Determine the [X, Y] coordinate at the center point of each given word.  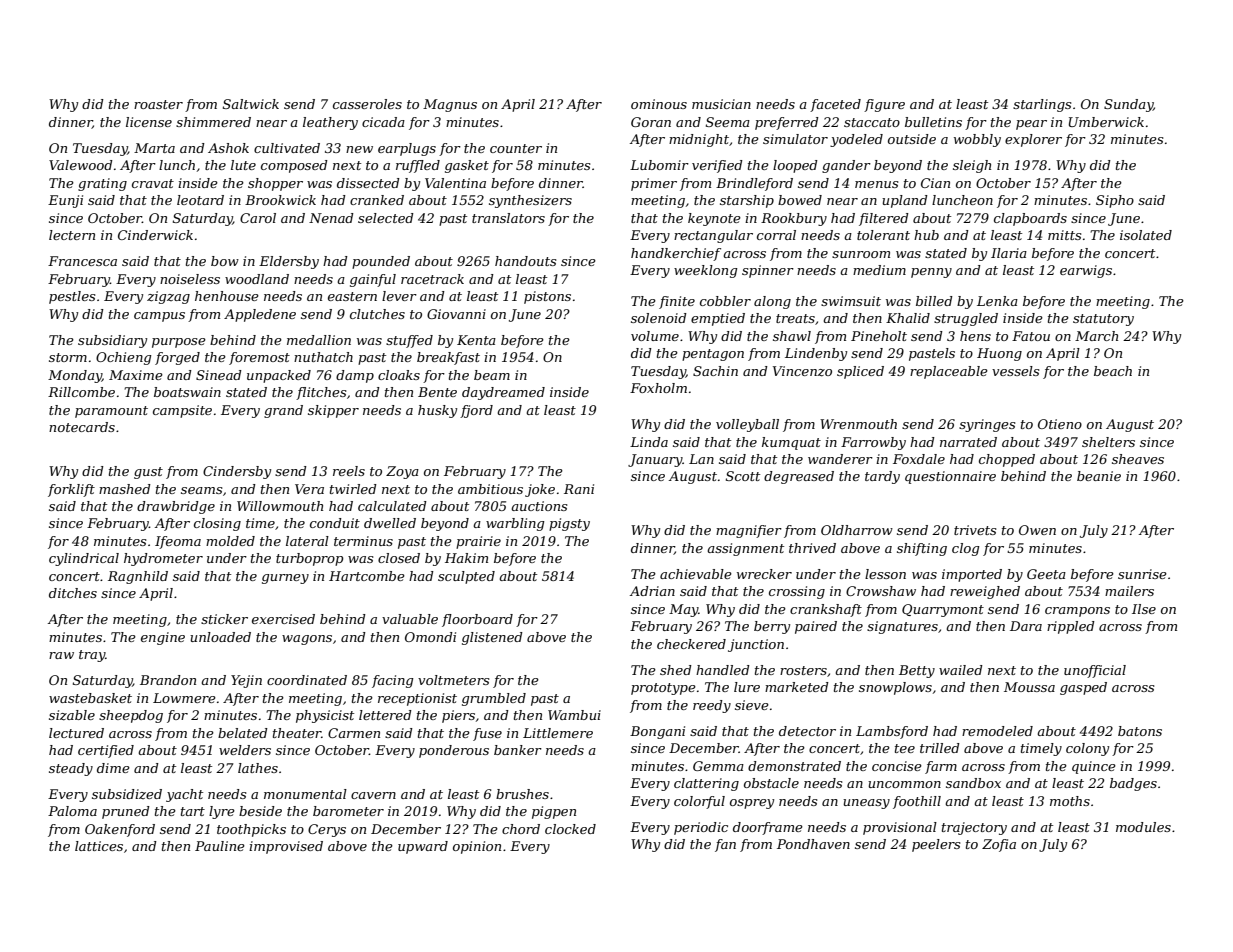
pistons [547, 297]
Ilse [1144, 609]
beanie [1099, 476]
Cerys [327, 830]
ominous [659, 104]
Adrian [652, 591]
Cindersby [237, 472]
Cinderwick [155, 235]
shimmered [213, 122]
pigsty [569, 524]
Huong [999, 354]
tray [92, 656]
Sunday [1128, 105]
